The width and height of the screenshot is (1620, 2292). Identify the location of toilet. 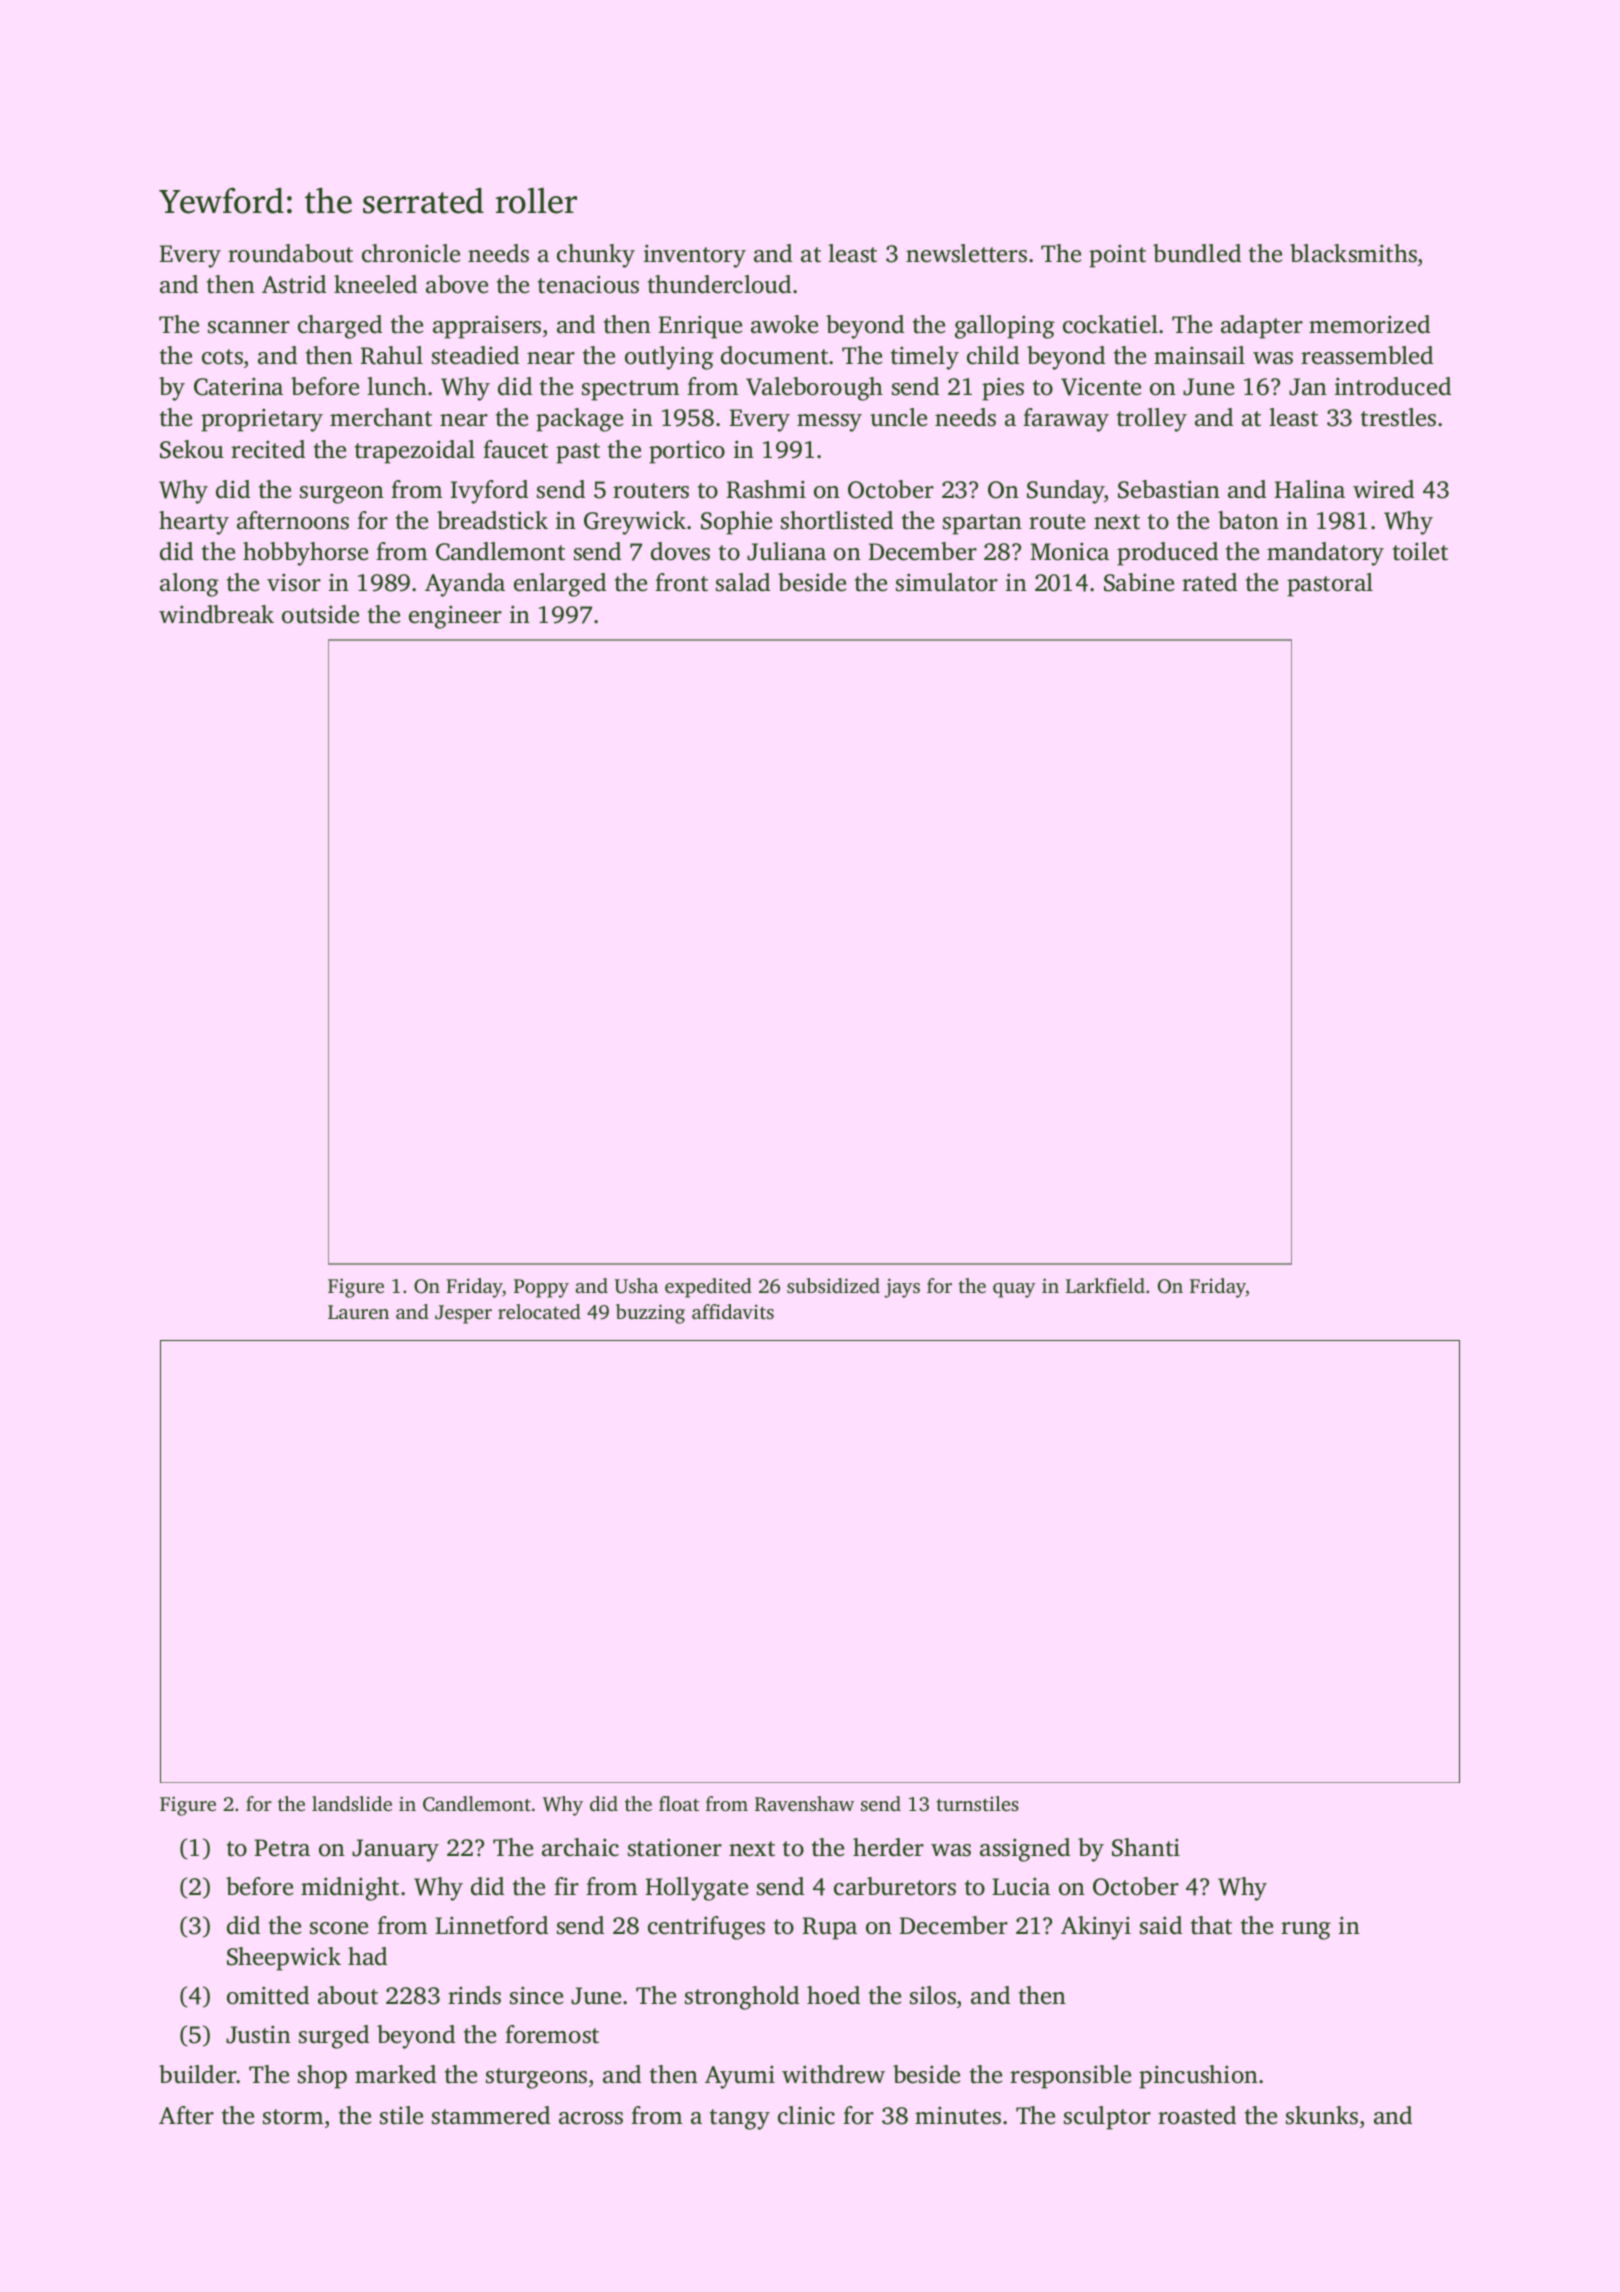
(1420, 551).
